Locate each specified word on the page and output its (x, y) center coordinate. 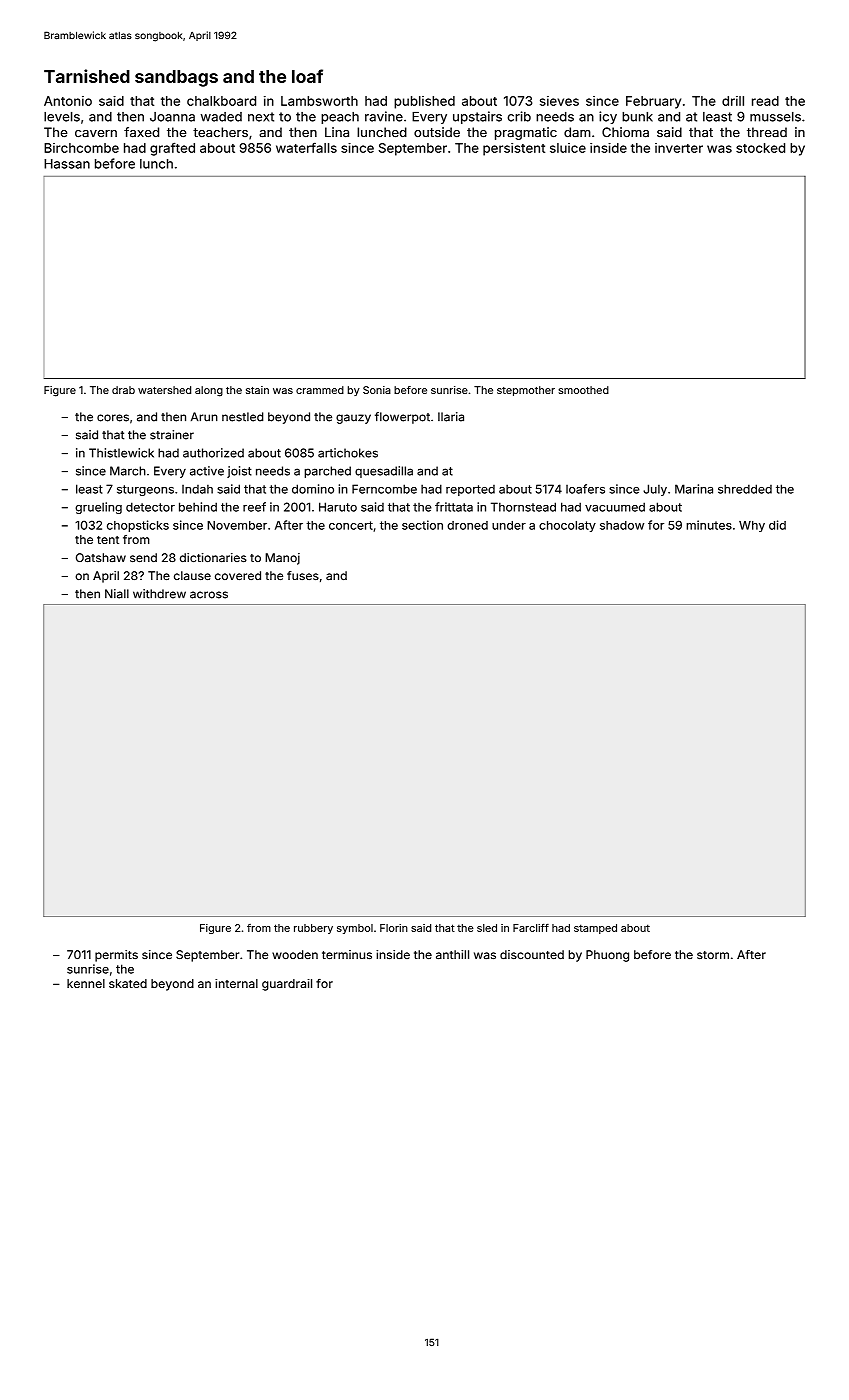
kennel (86, 983)
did (777, 525)
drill (733, 101)
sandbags (176, 78)
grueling (98, 508)
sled (487, 928)
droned (467, 525)
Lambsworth (319, 101)
